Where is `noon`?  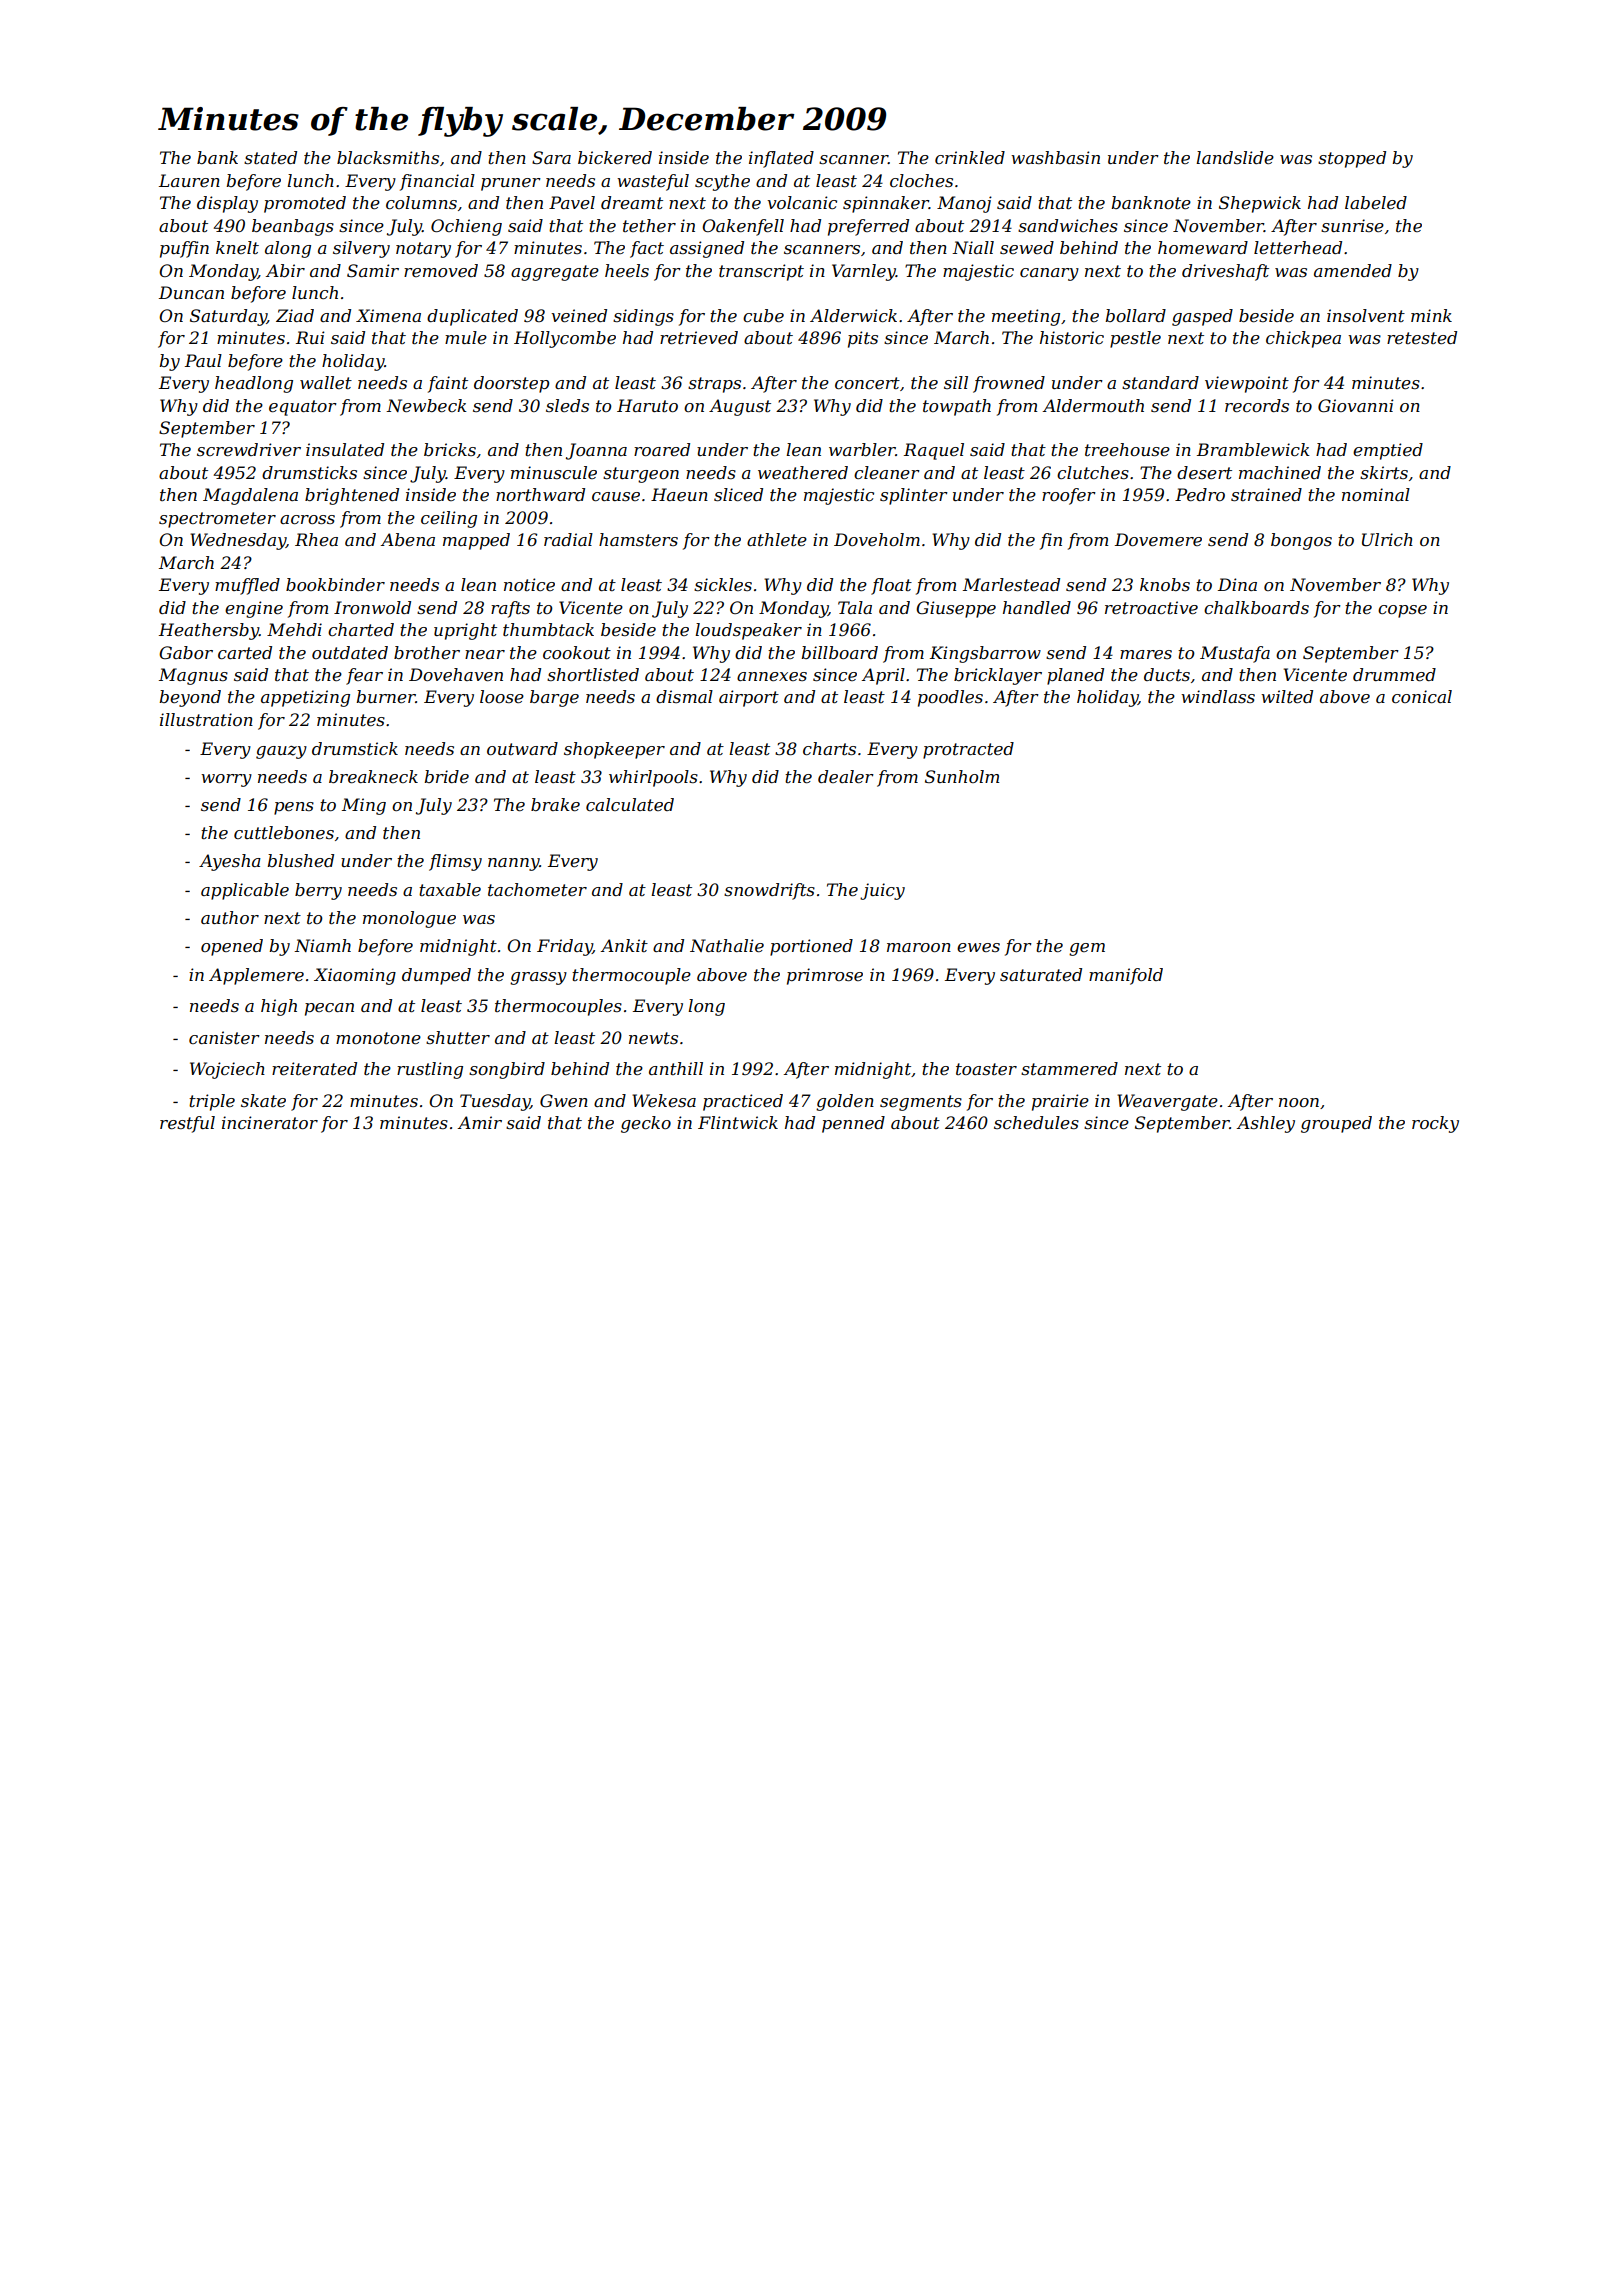
noon is located at coordinates (1299, 1102).
